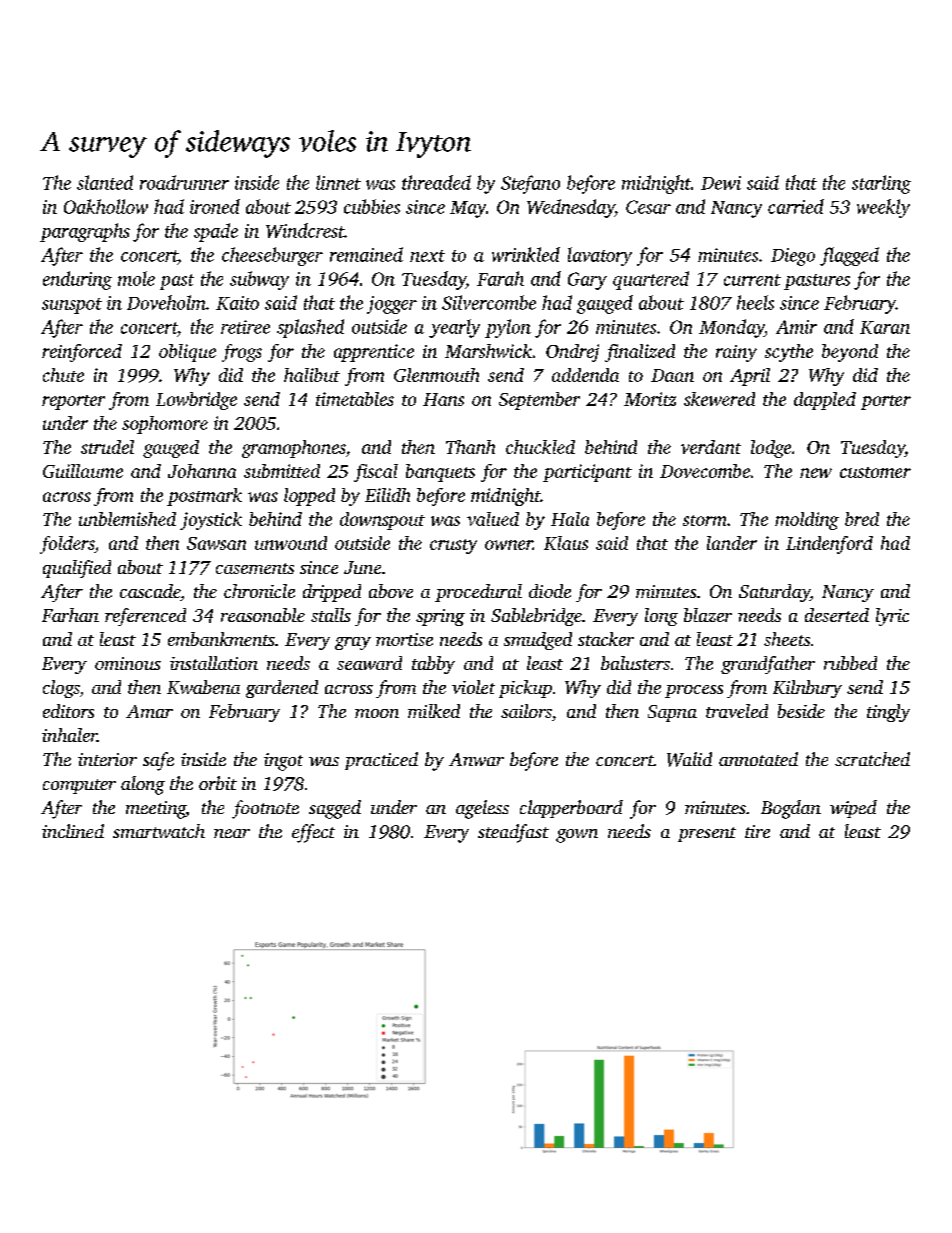 The width and height of the screenshot is (952, 1233). Describe the element at coordinates (689, 759) in the screenshot. I see `Walid` at that location.
